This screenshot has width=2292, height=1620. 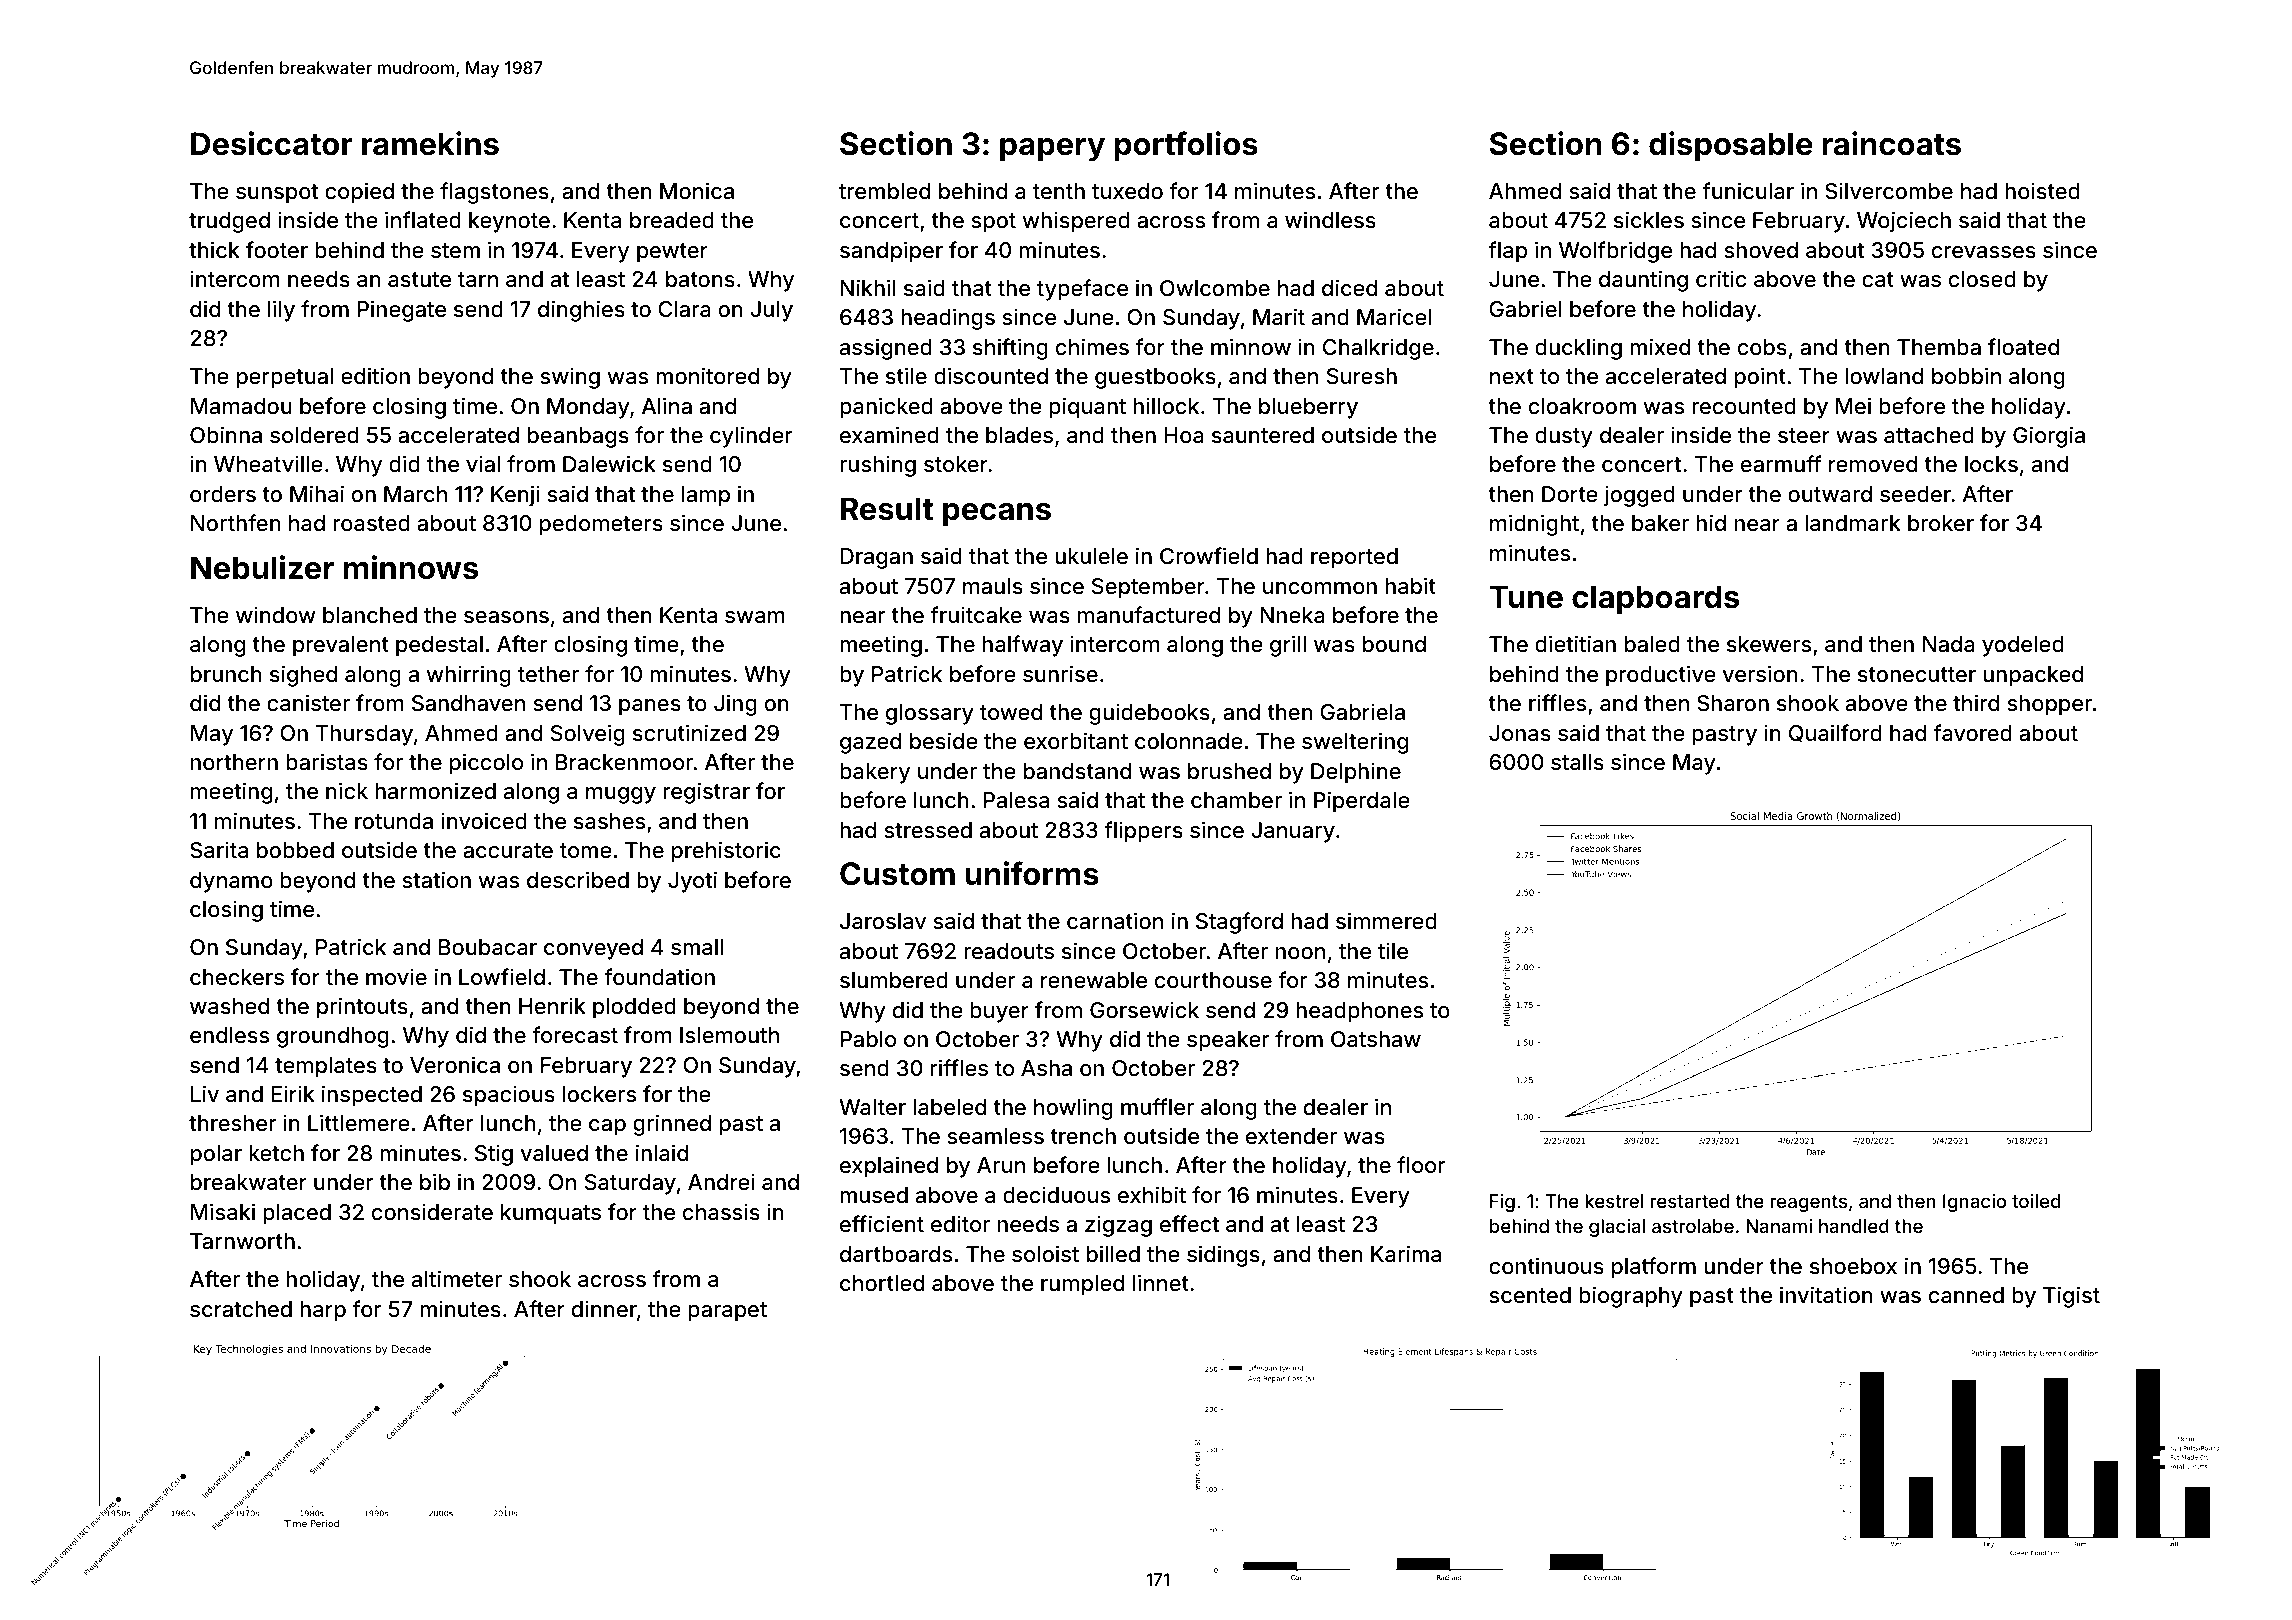 What do you see at coordinates (1052, 150) in the screenshot?
I see `papery` at bounding box center [1052, 150].
